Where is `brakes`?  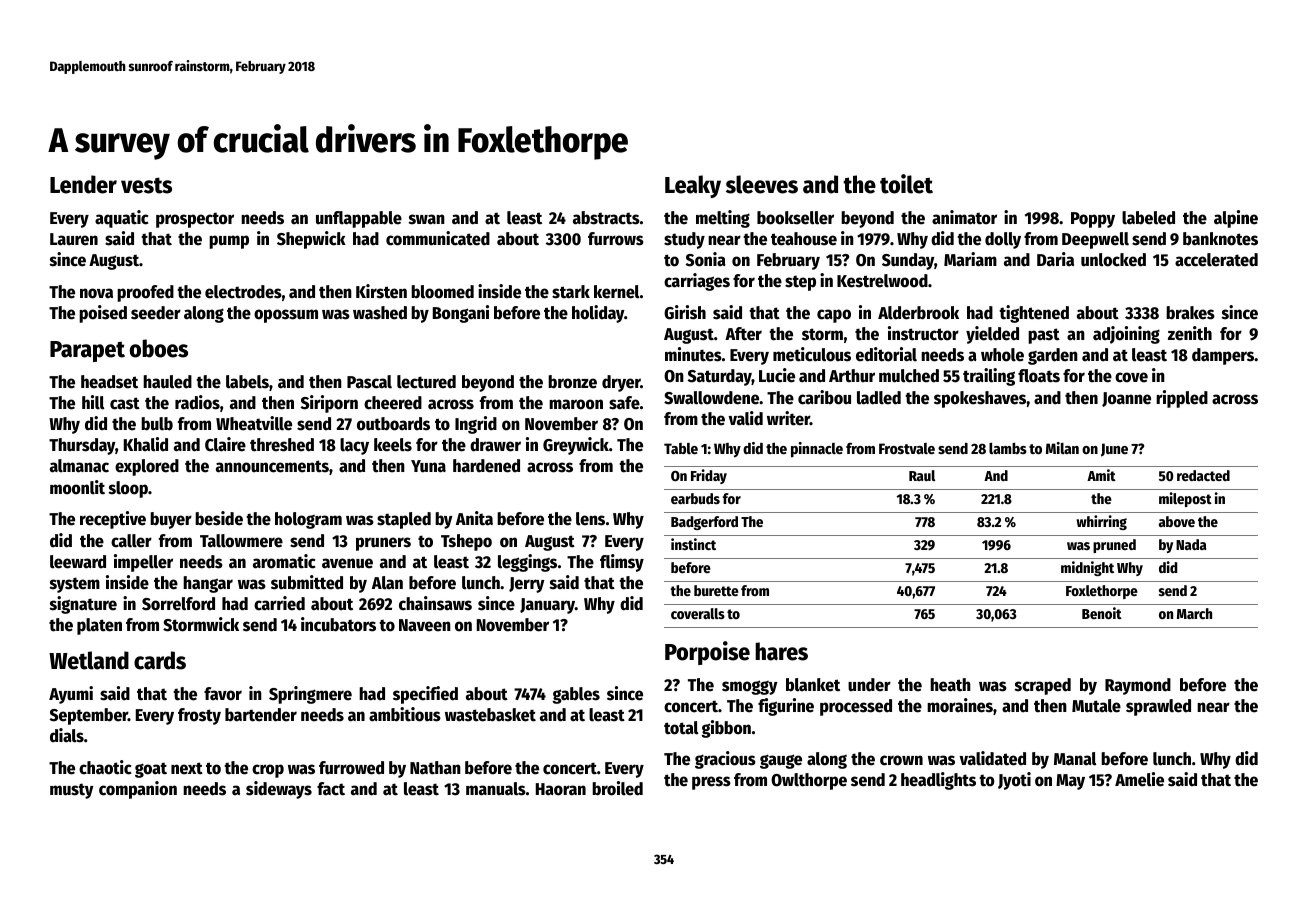 brakes is located at coordinates (1190, 313).
